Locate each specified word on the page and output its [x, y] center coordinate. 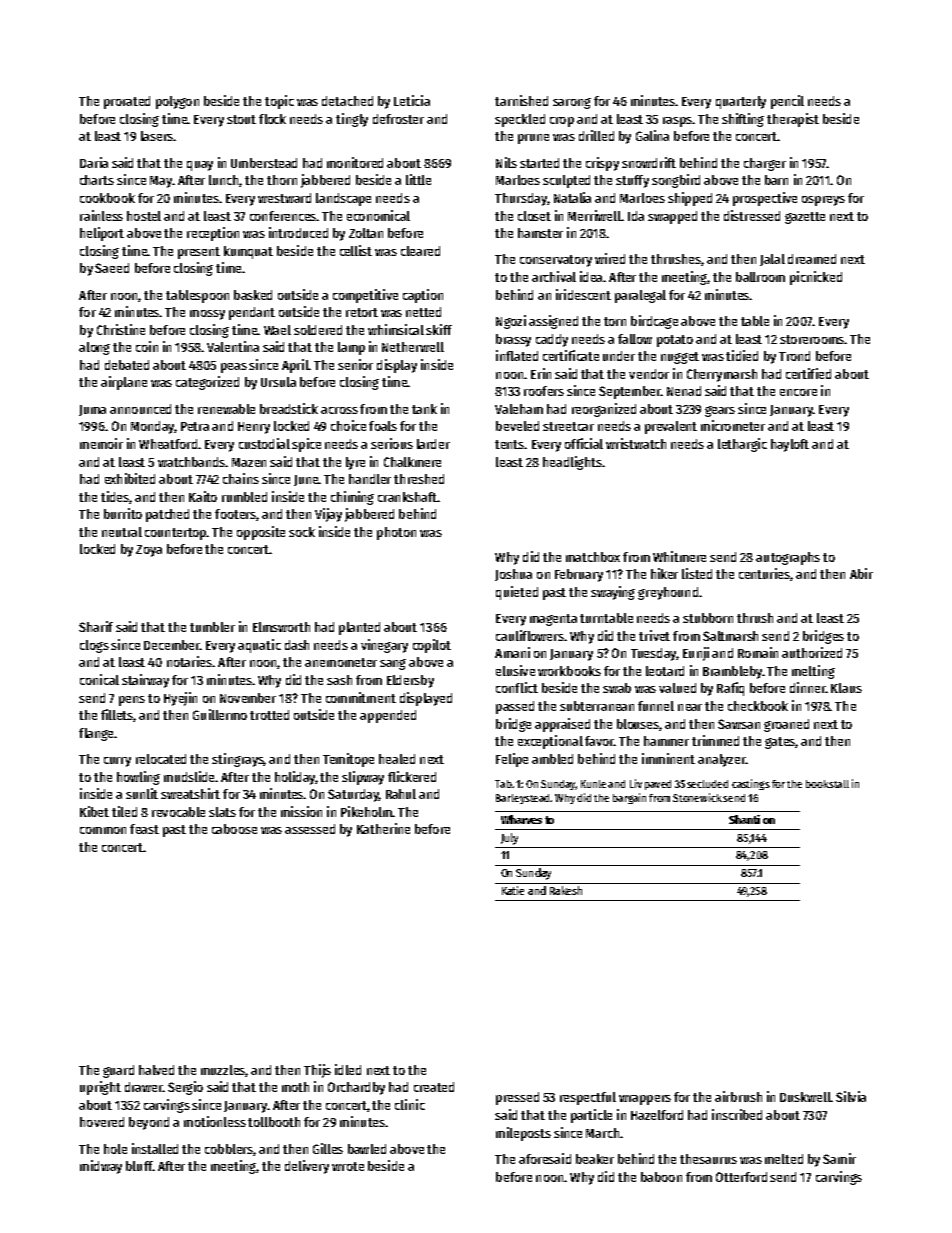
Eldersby [410, 681]
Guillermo [220, 714]
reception [213, 234]
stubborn [708, 618]
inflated [517, 355]
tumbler [212, 627]
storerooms [812, 339]
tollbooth [274, 1122]
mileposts [523, 1134]
